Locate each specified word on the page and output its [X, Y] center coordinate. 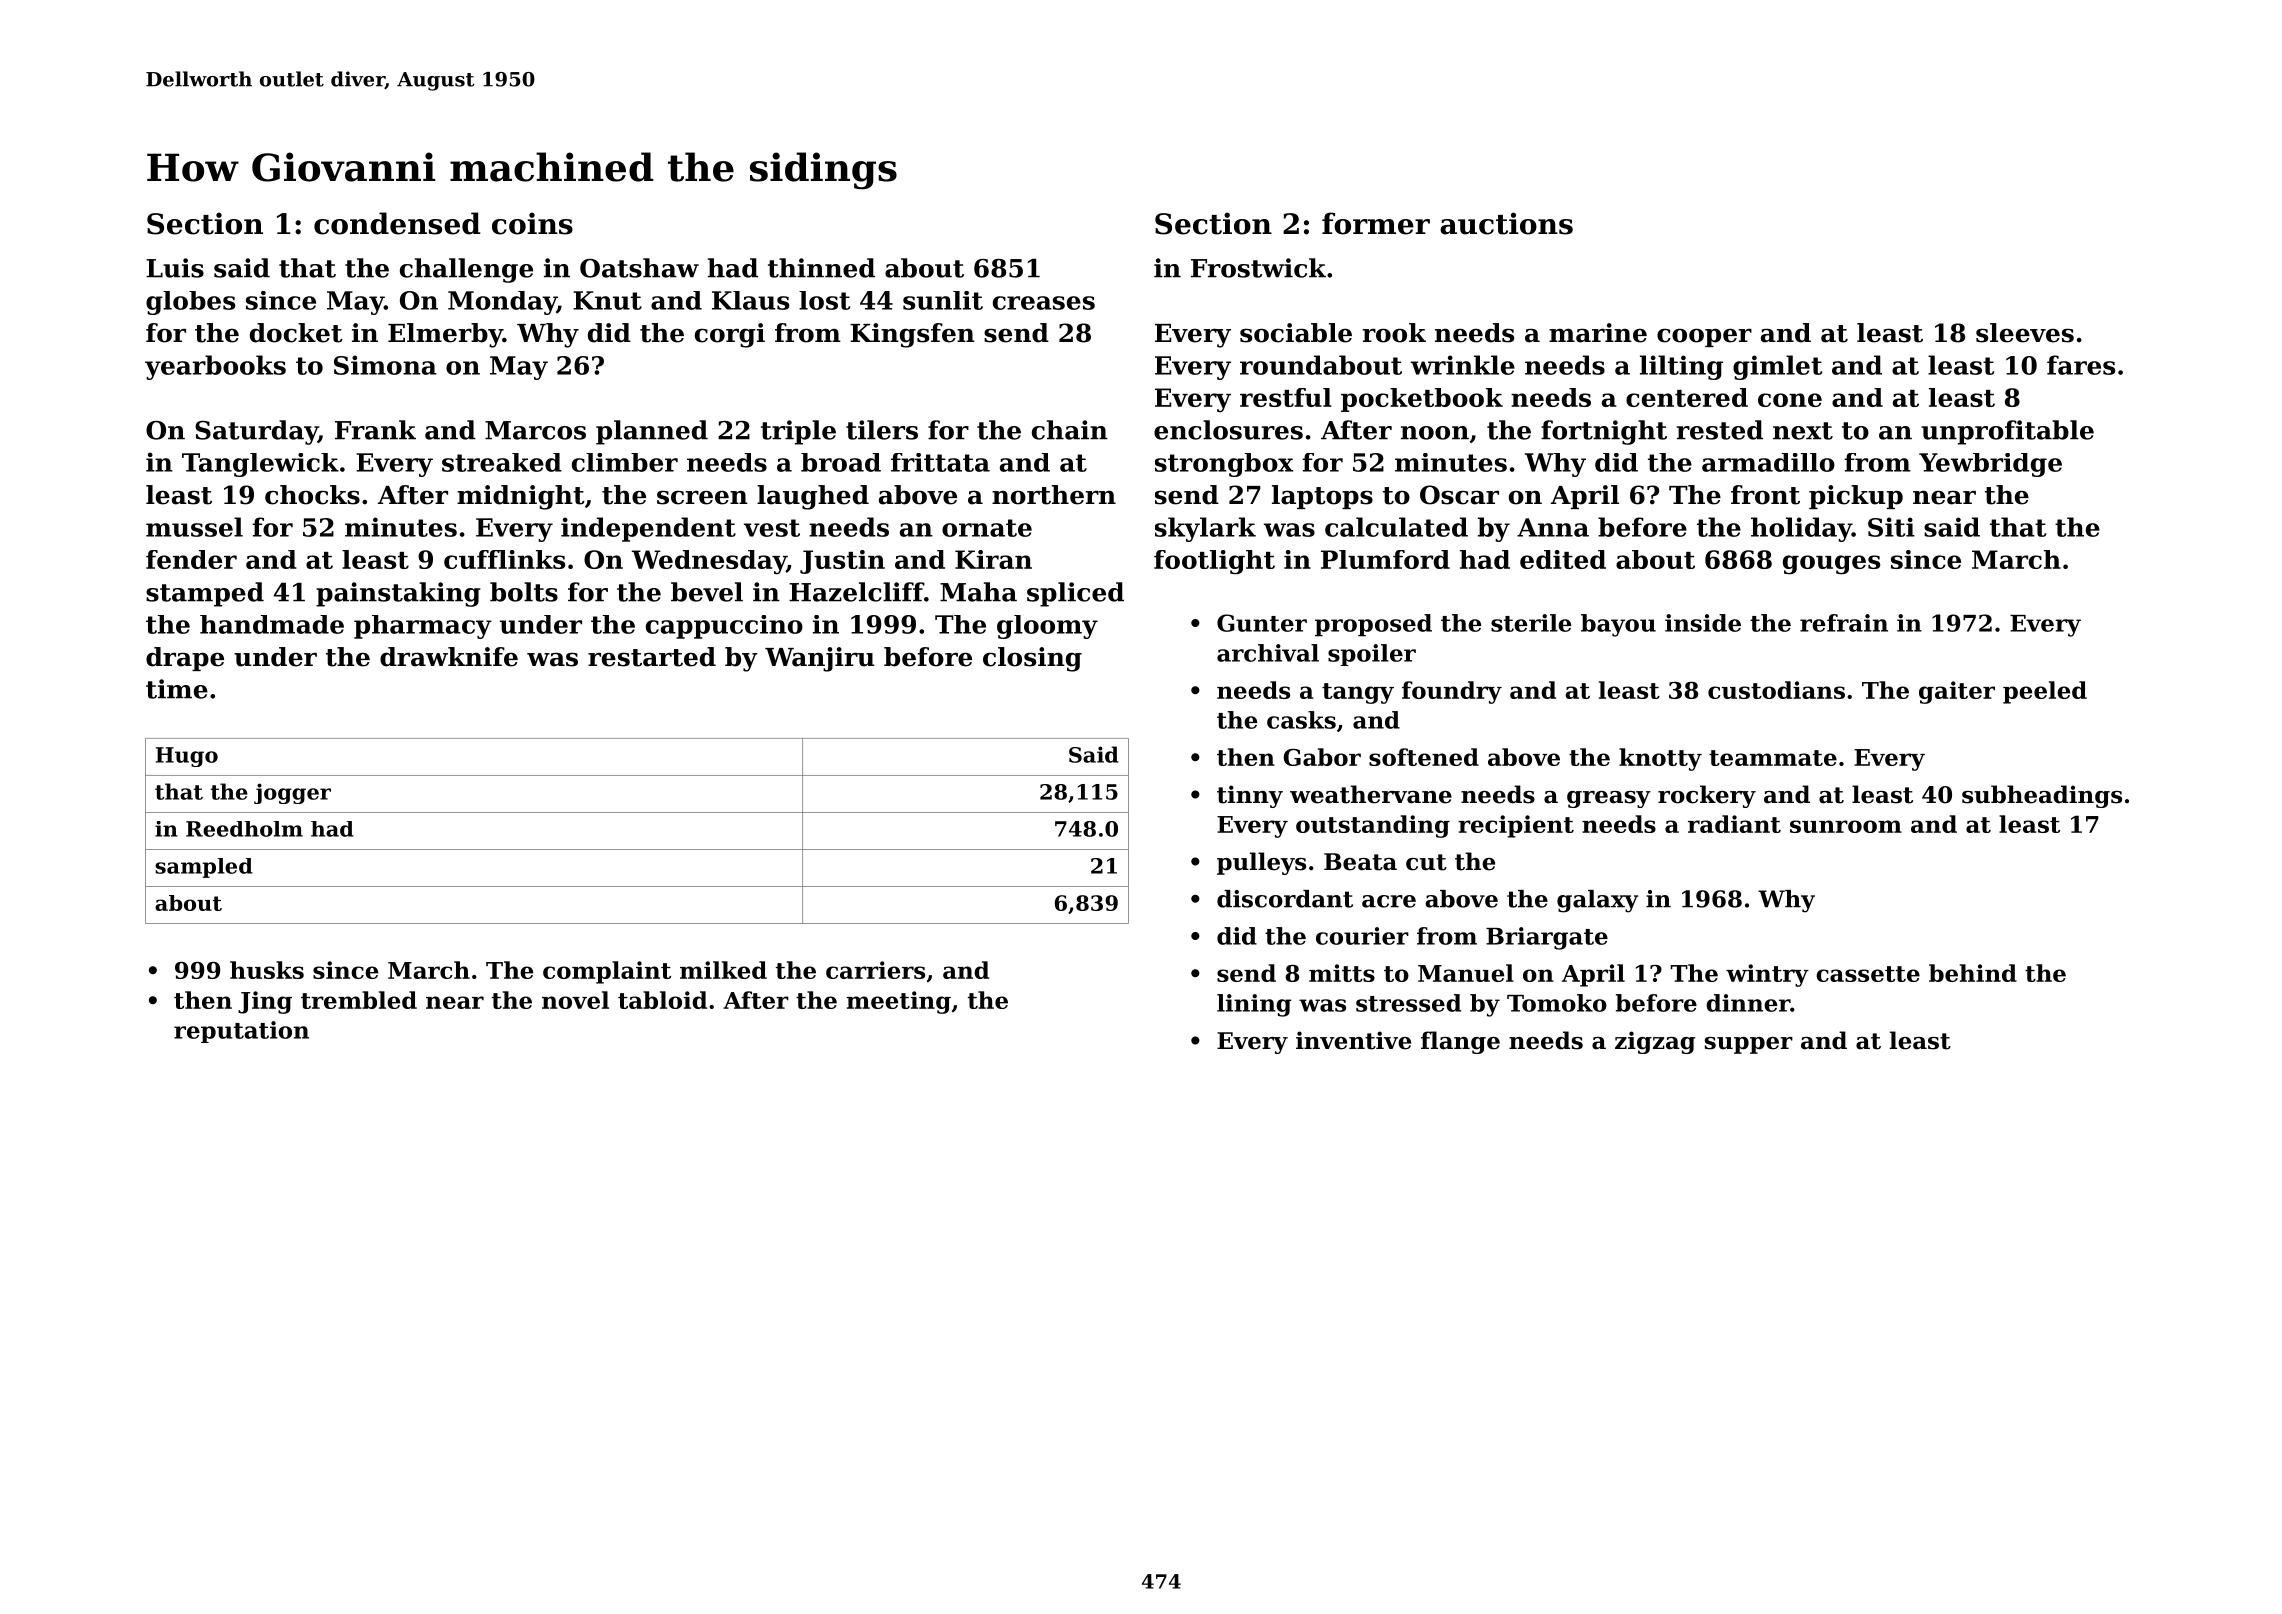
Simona [385, 365]
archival [1268, 653]
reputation [241, 1032]
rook [1394, 333]
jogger [292, 793]
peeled [2045, 692]
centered [1687, 397]
